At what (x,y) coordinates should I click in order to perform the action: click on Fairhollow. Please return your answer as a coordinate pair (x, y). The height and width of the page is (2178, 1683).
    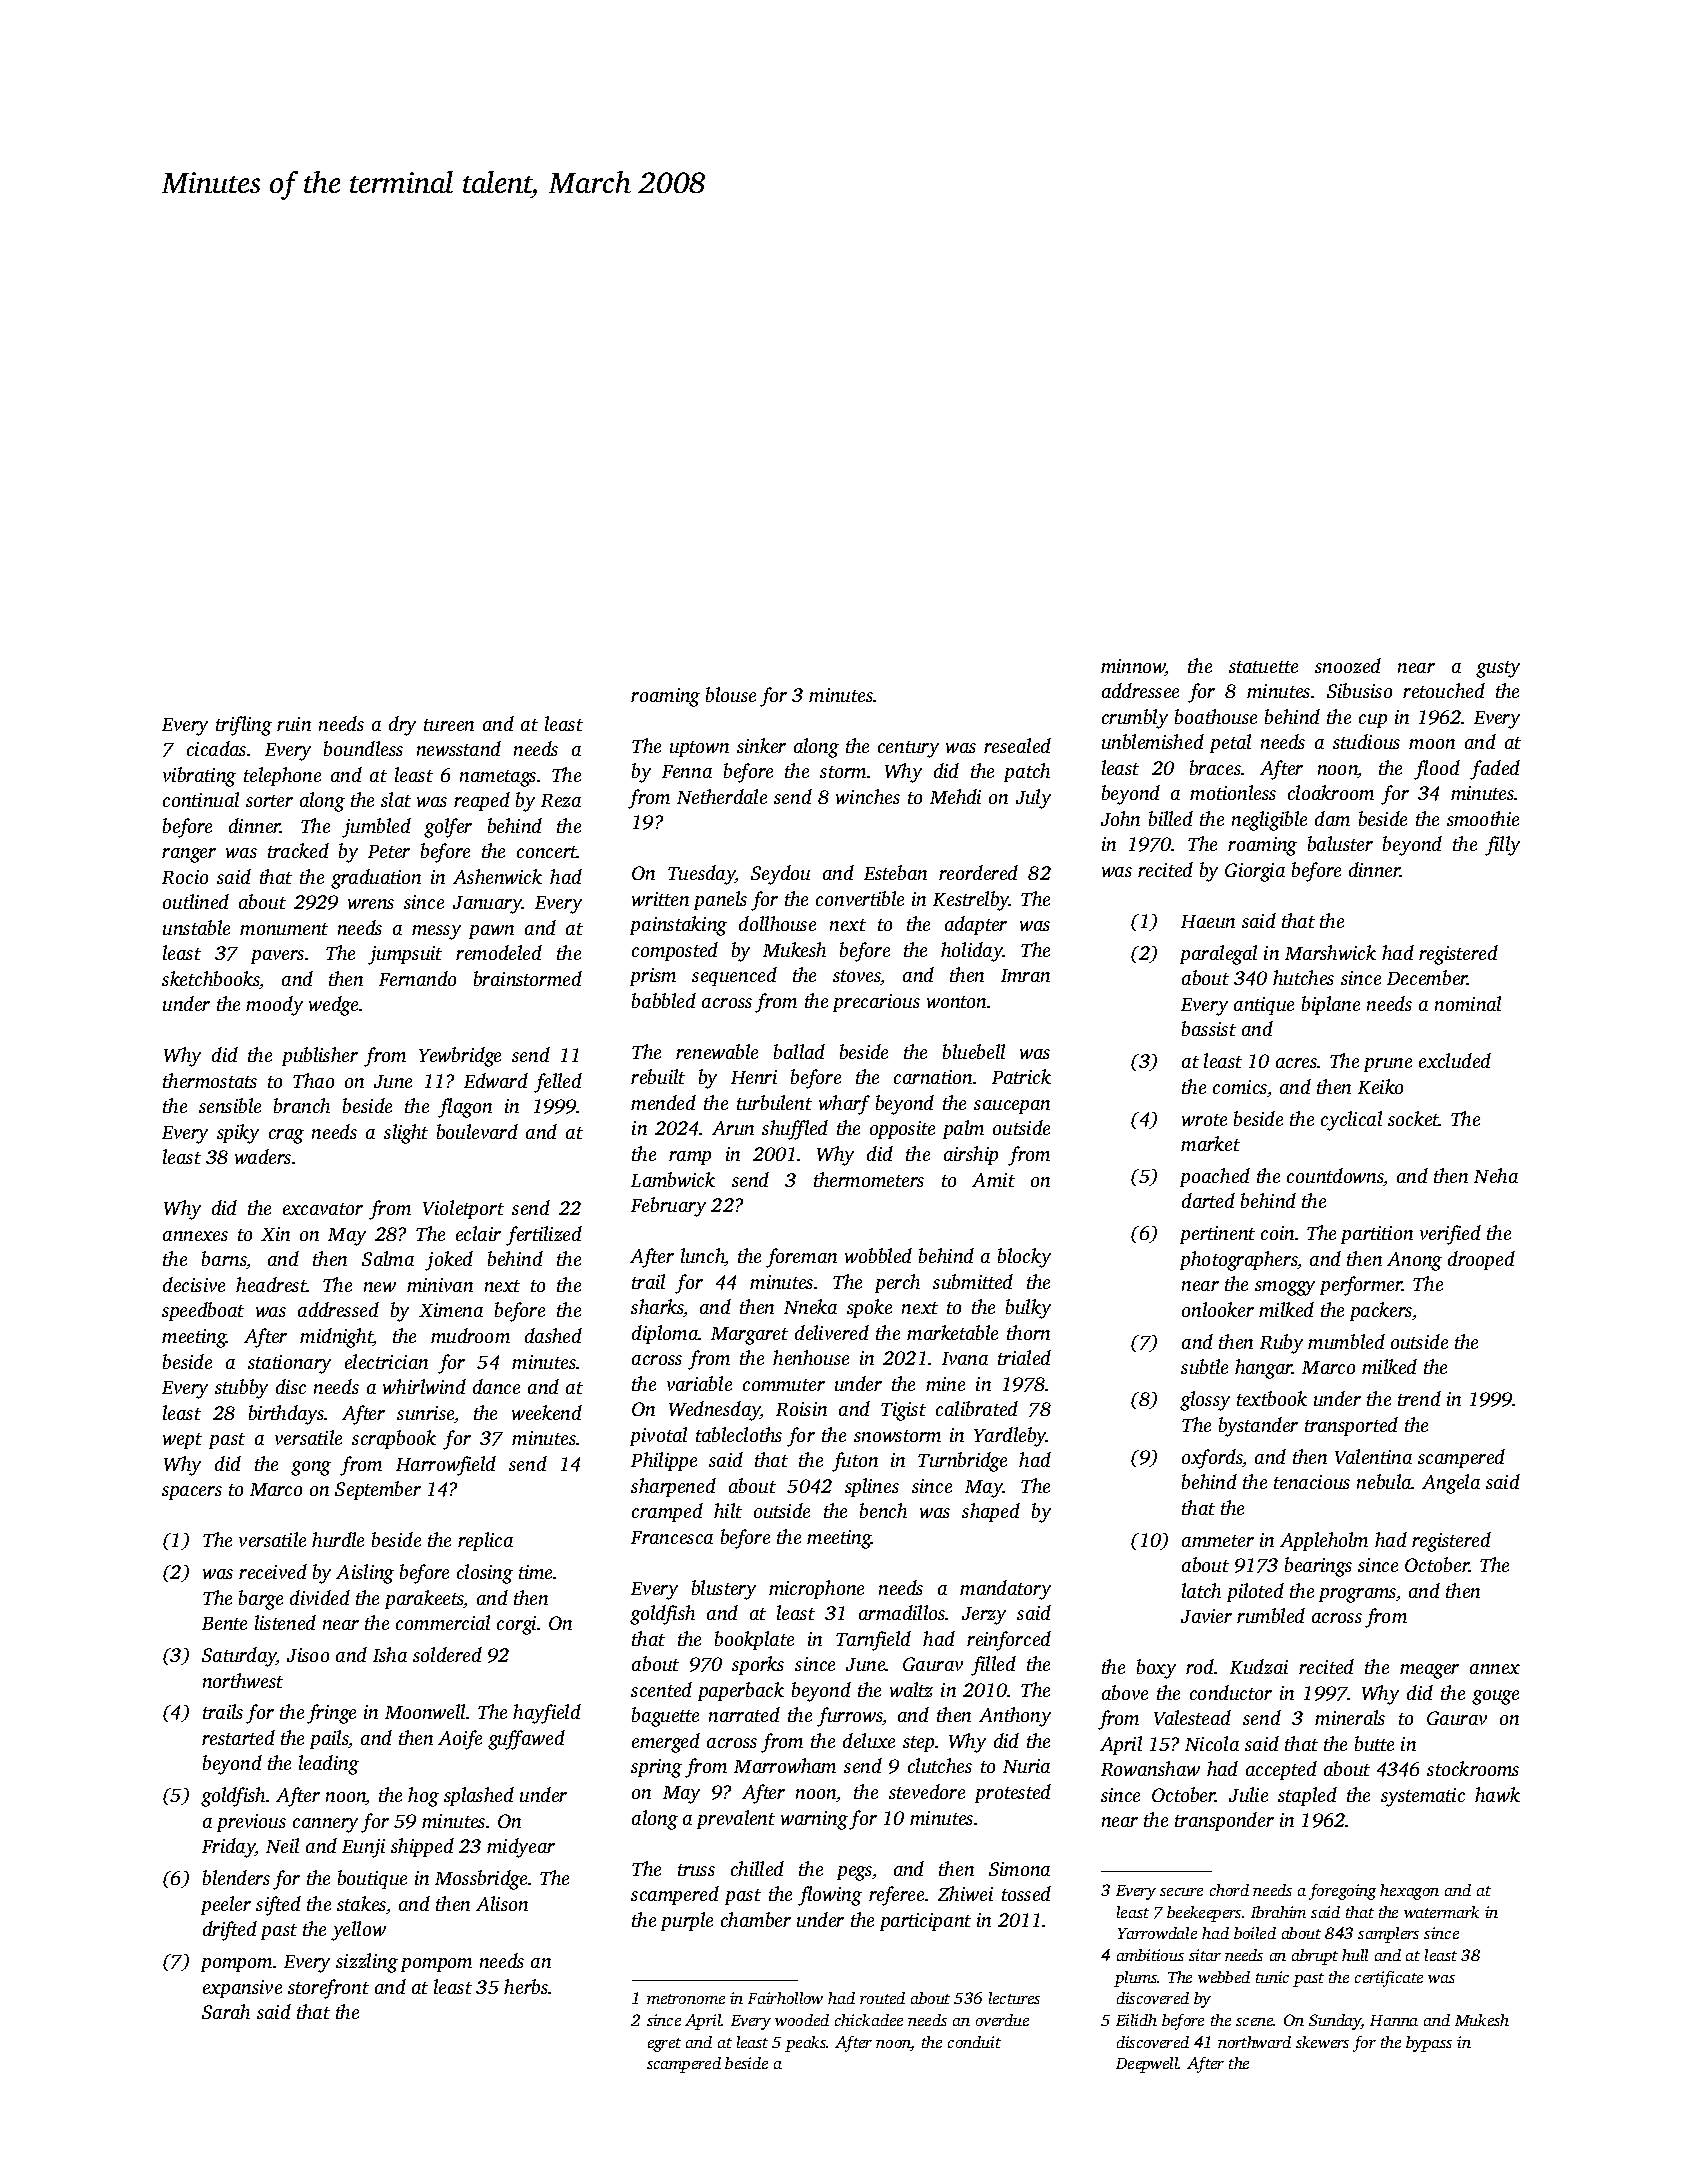
    Looking at the image, I should click on (785, 1998).
